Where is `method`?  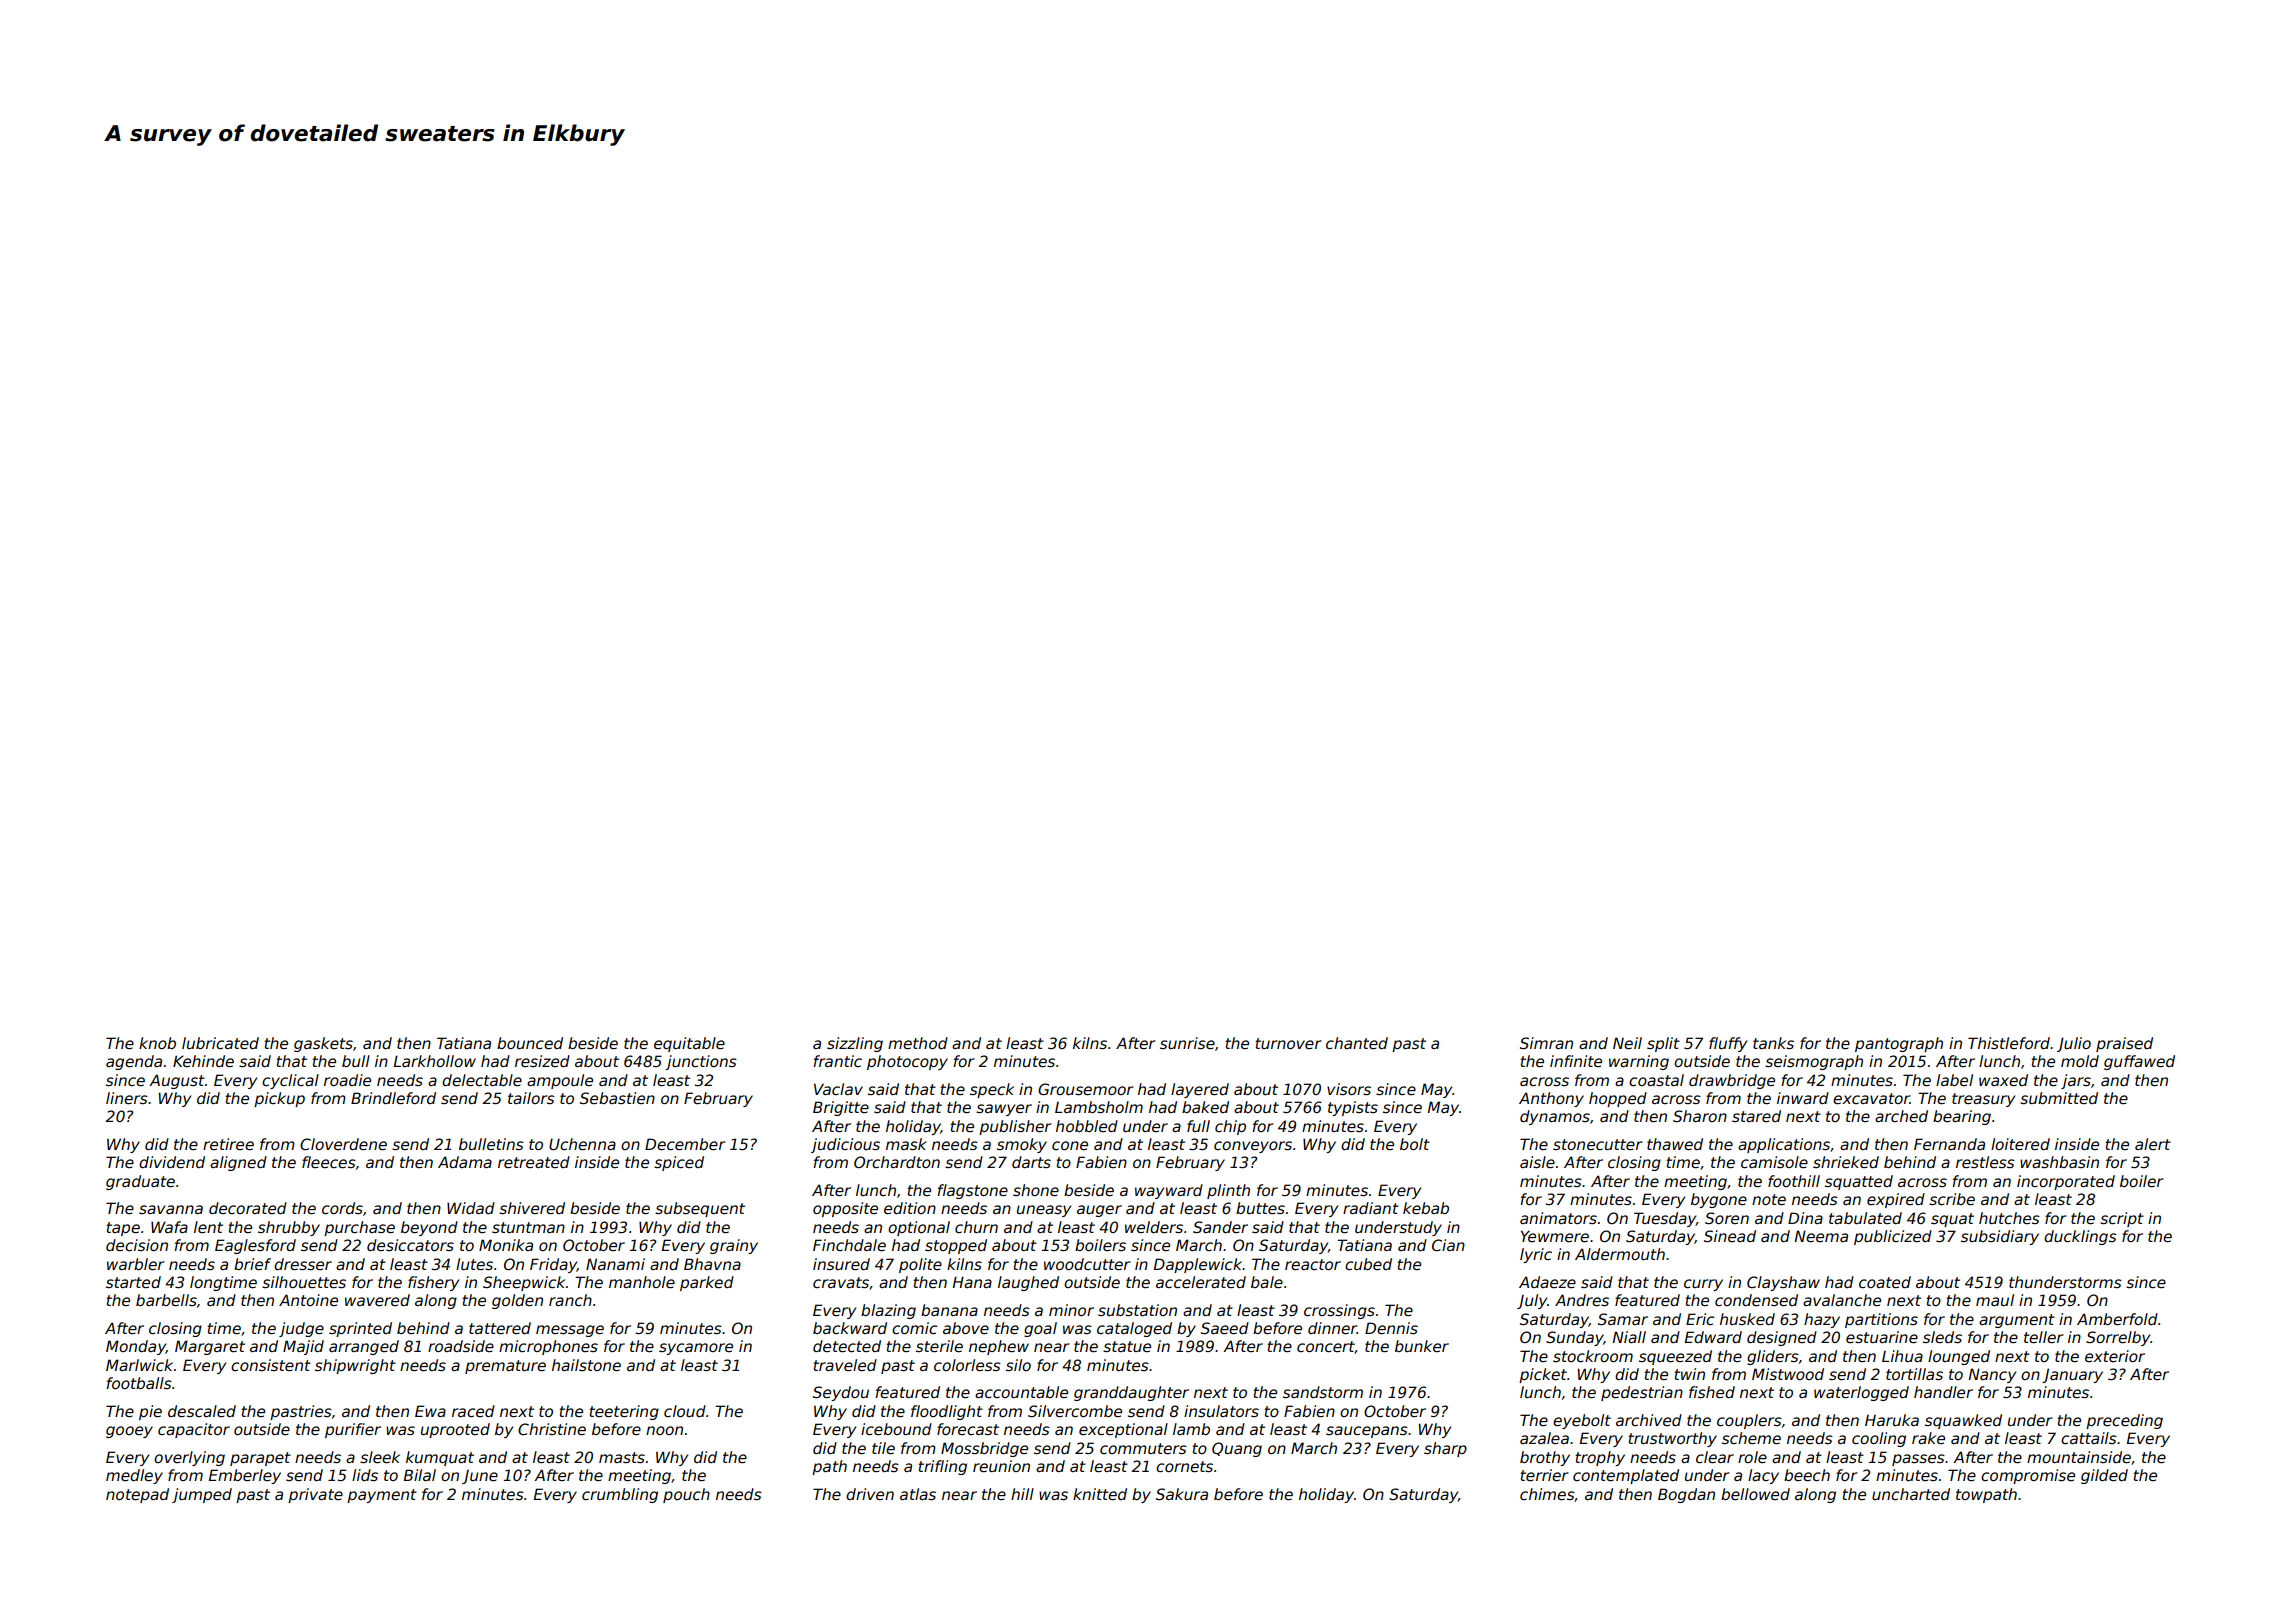 method is located at coordinates (918, 1043).
